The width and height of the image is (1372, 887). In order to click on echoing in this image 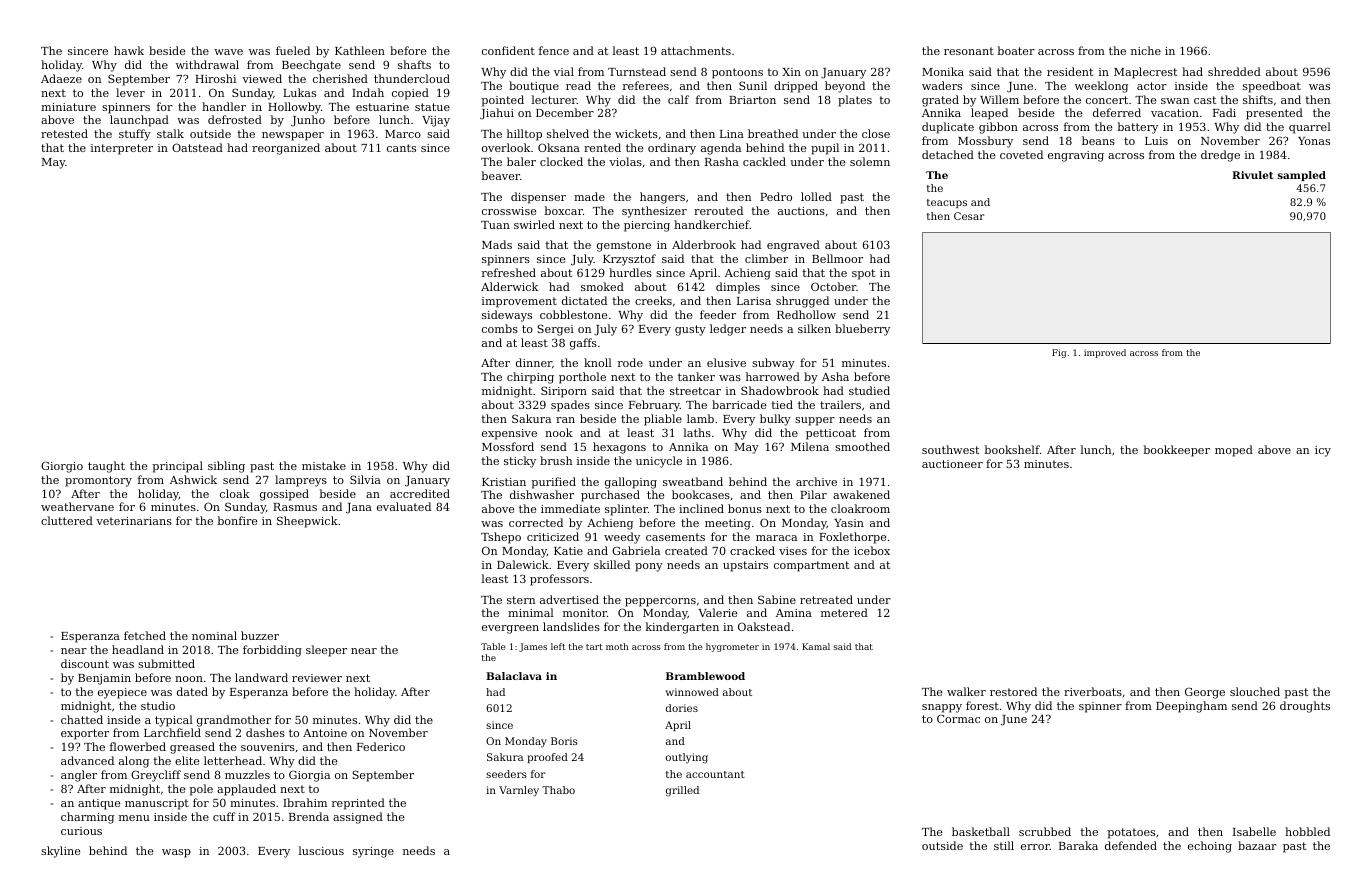, I will do `click(1210, 847)`.
